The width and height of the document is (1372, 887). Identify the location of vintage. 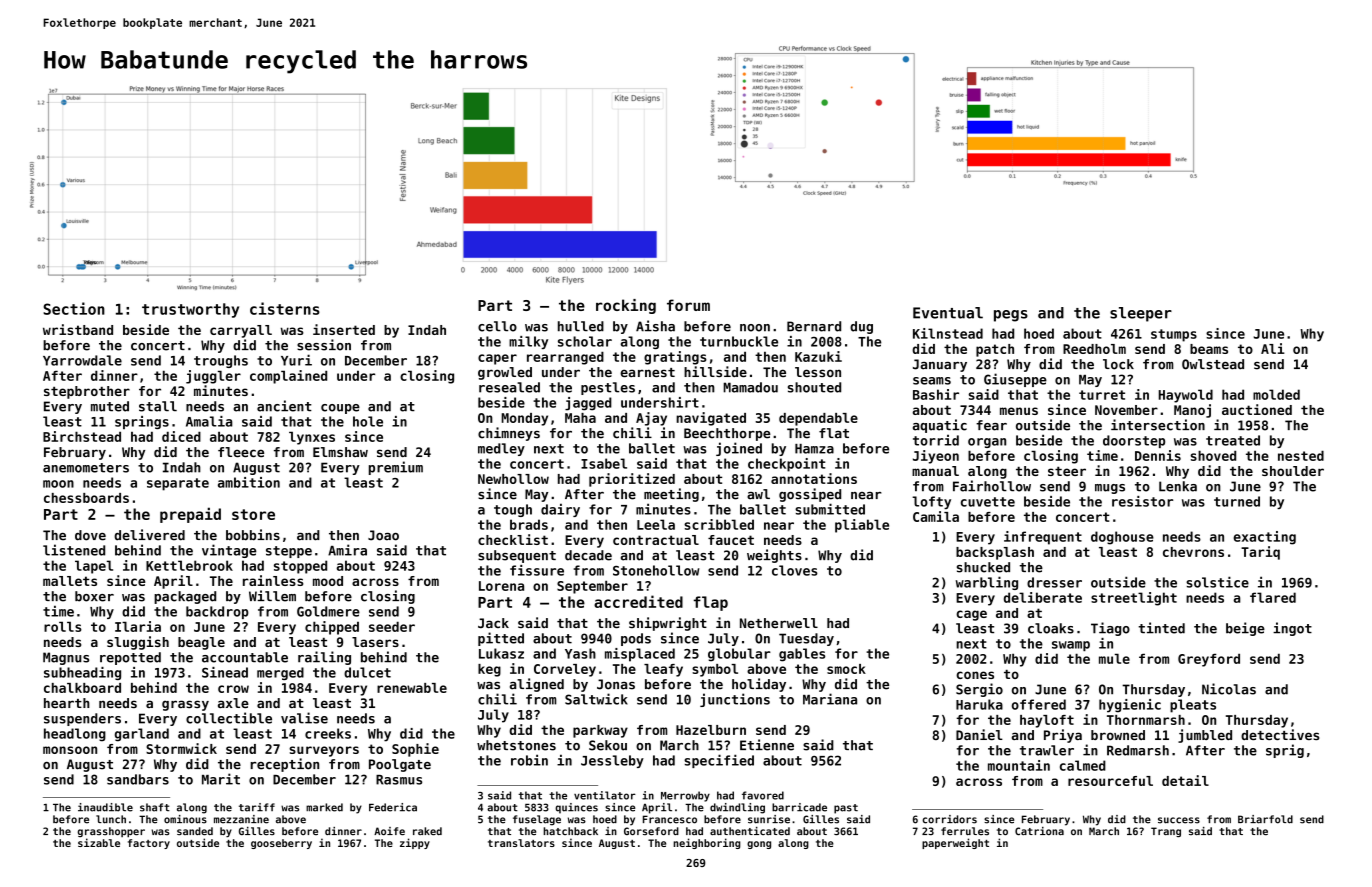
(229, 551).
